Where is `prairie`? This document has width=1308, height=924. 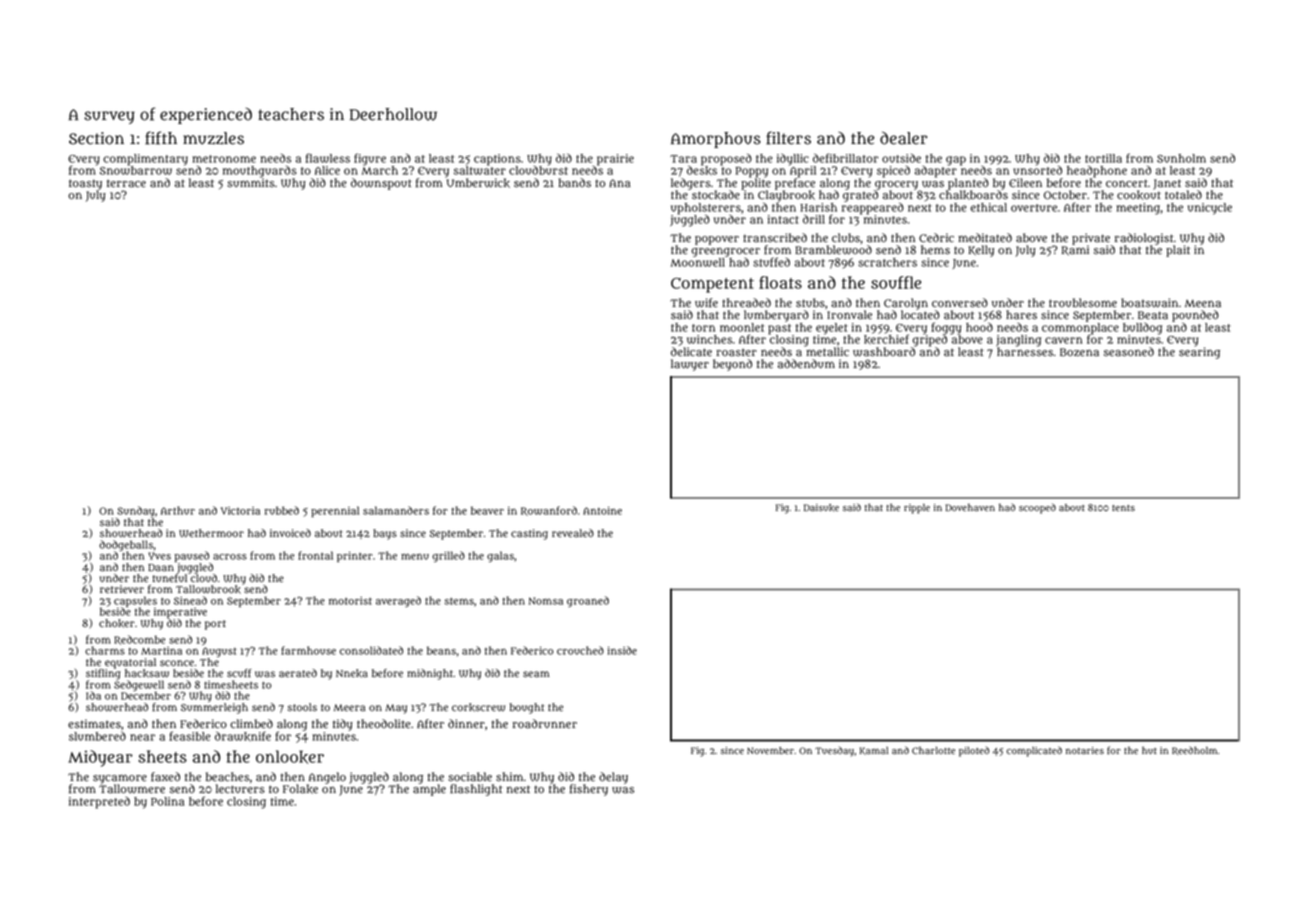
prairie is located at coordinates (615, 160).
